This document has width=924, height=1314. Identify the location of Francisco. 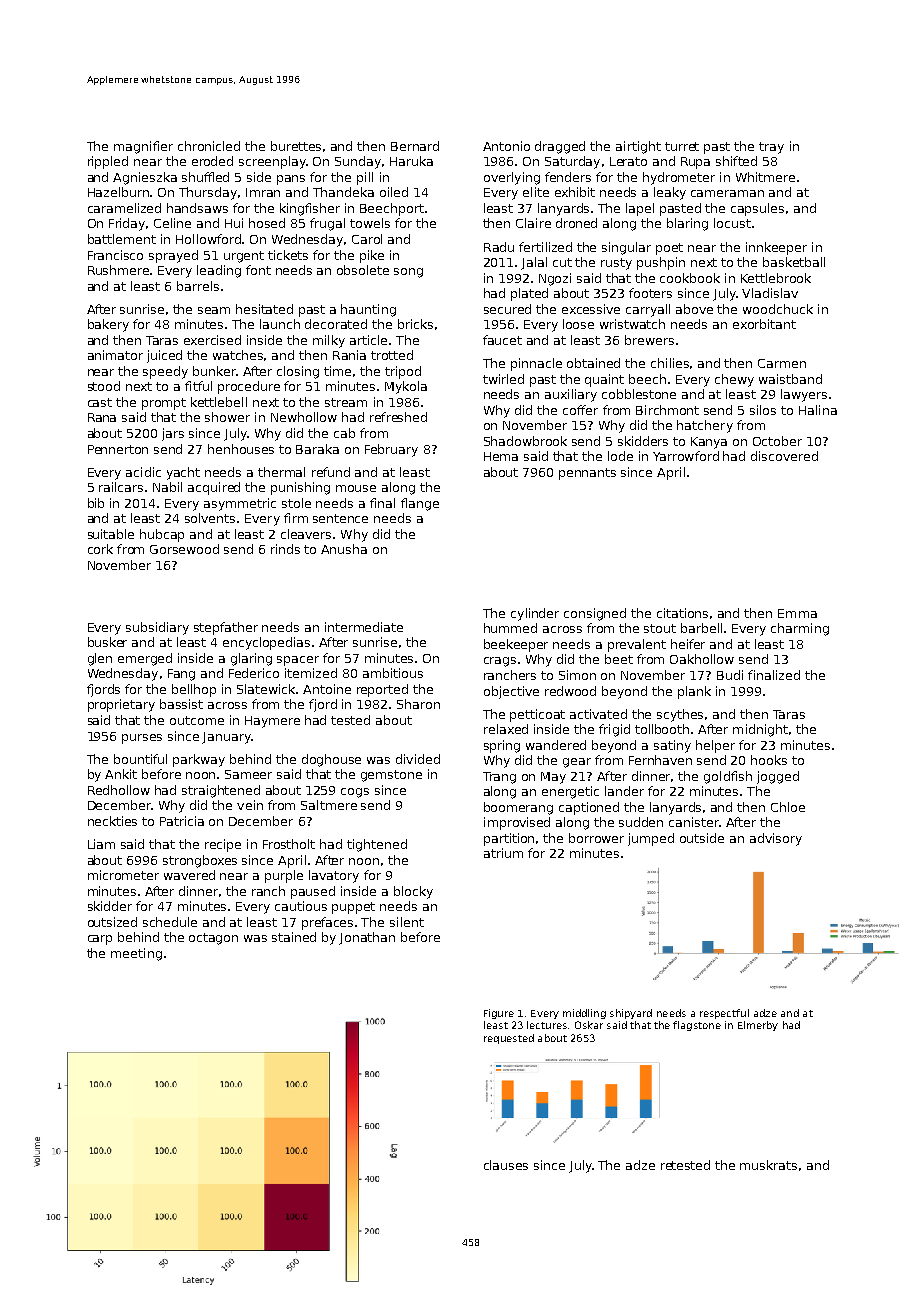
(115, 255).
